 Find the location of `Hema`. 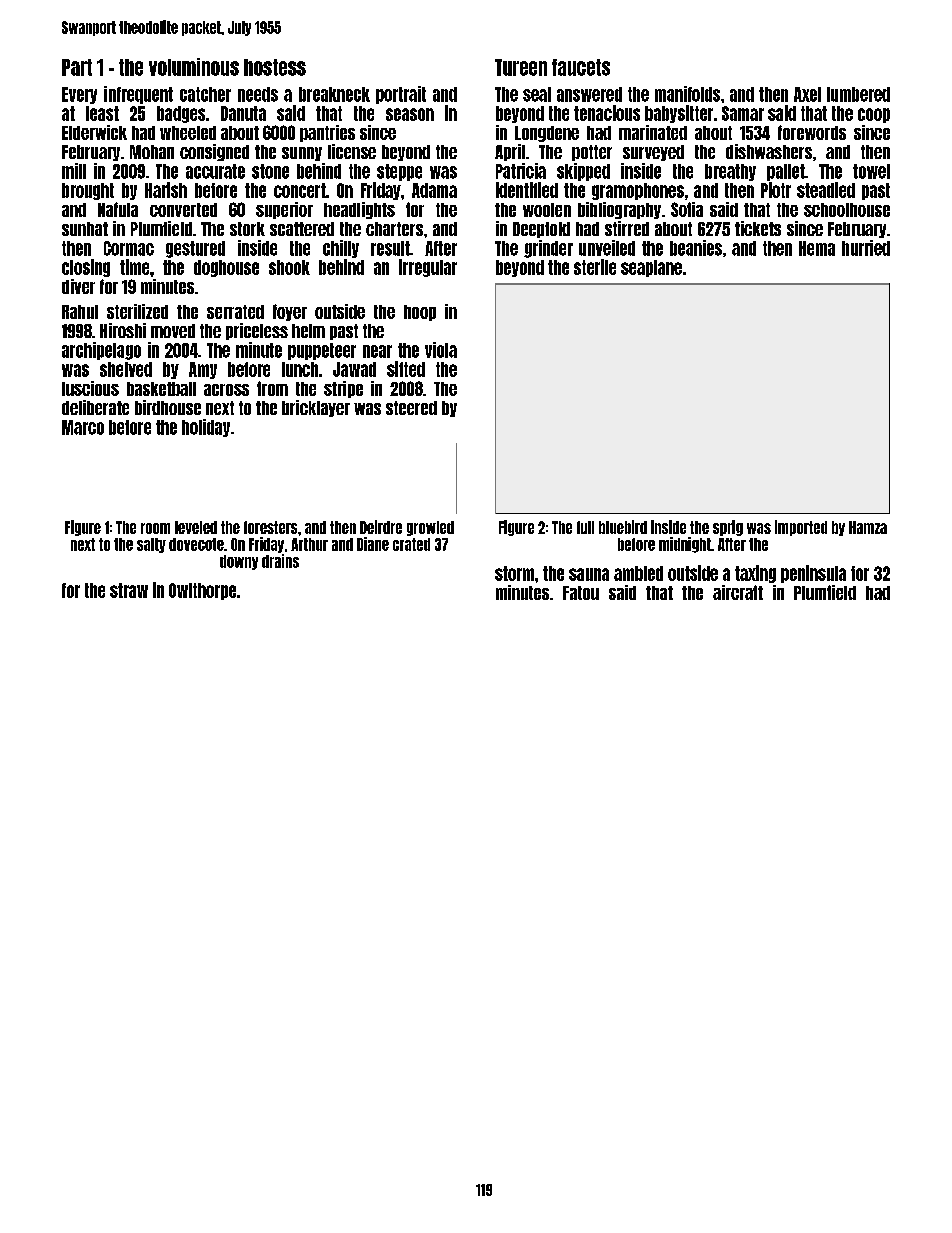

Hema is located at coordinates (817, 248).
